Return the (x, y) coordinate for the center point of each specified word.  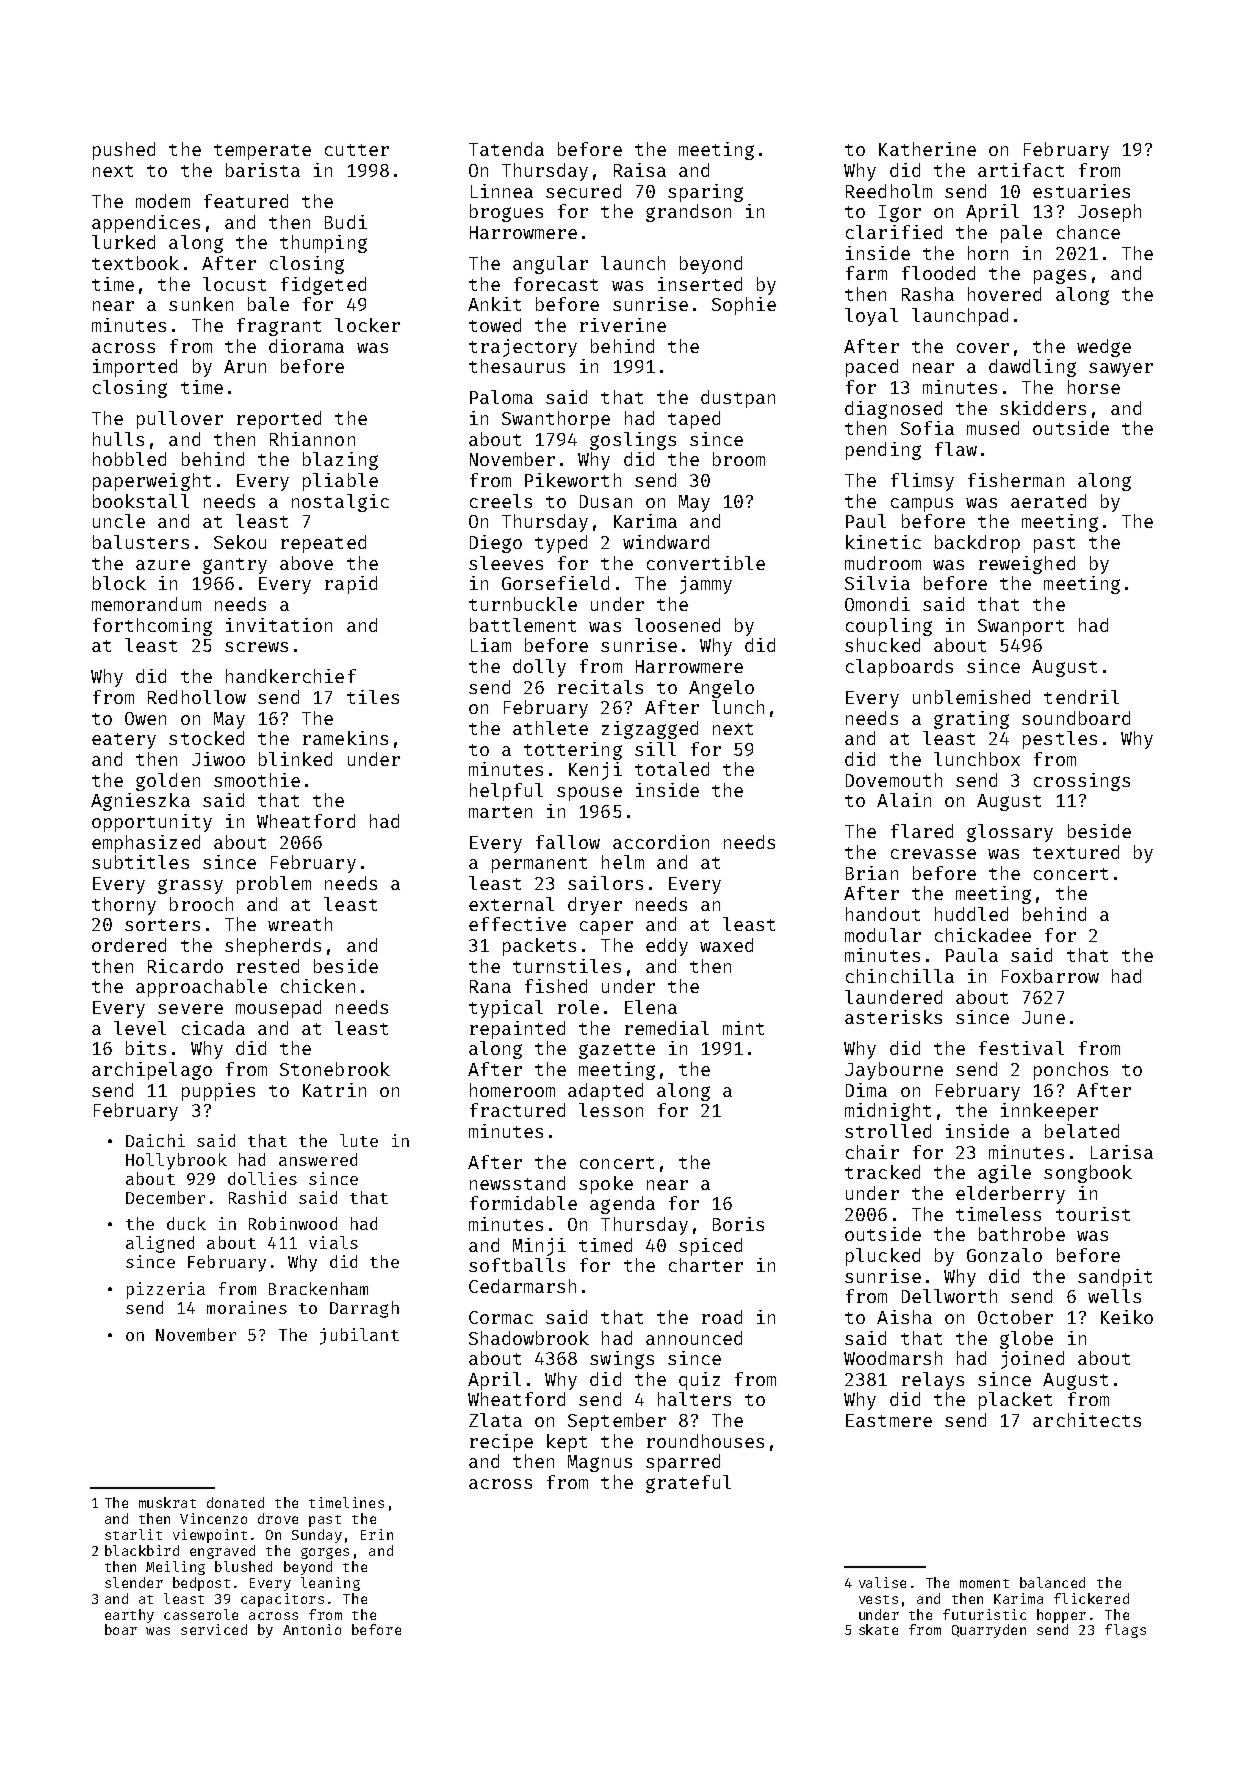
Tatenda (506, 149)
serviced (214, 1629)
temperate (262, 152)
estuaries (1081, 191)
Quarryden (989, 1631)
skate (878, 1629)
